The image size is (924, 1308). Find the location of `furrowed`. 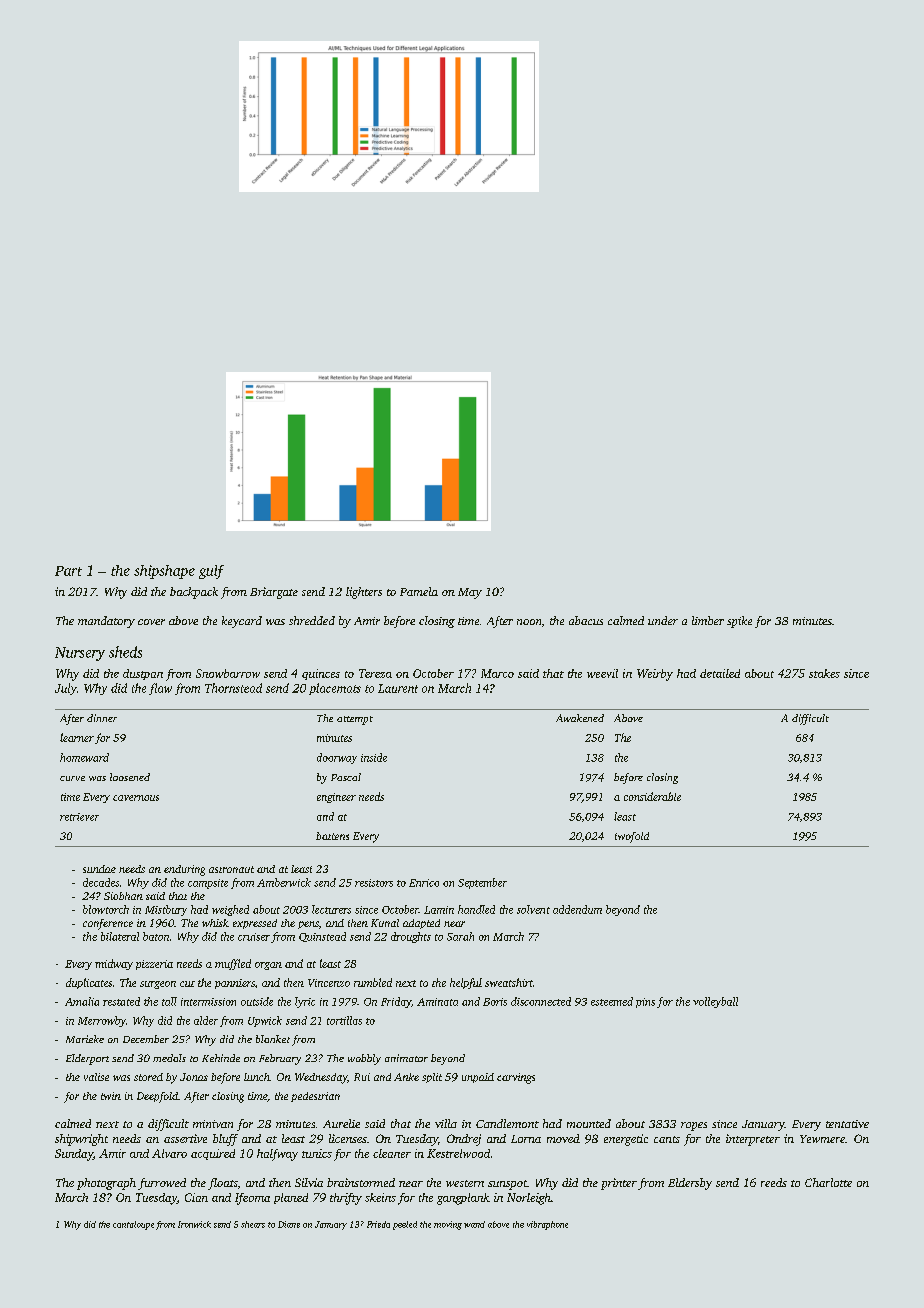

furrowed is located at coordinates (162, 1184).
